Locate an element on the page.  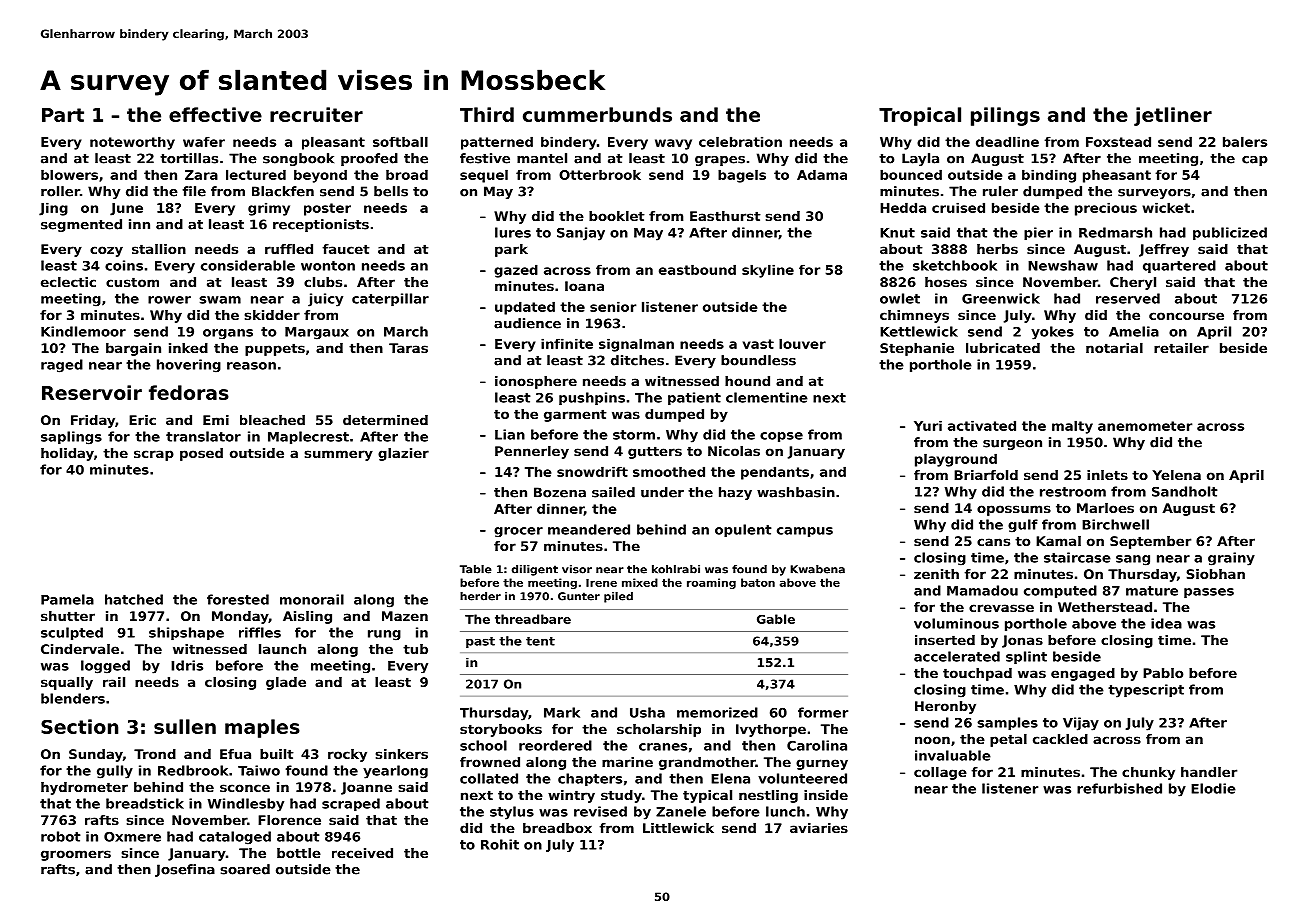
pilings is located at coordinates (1005, 116).
